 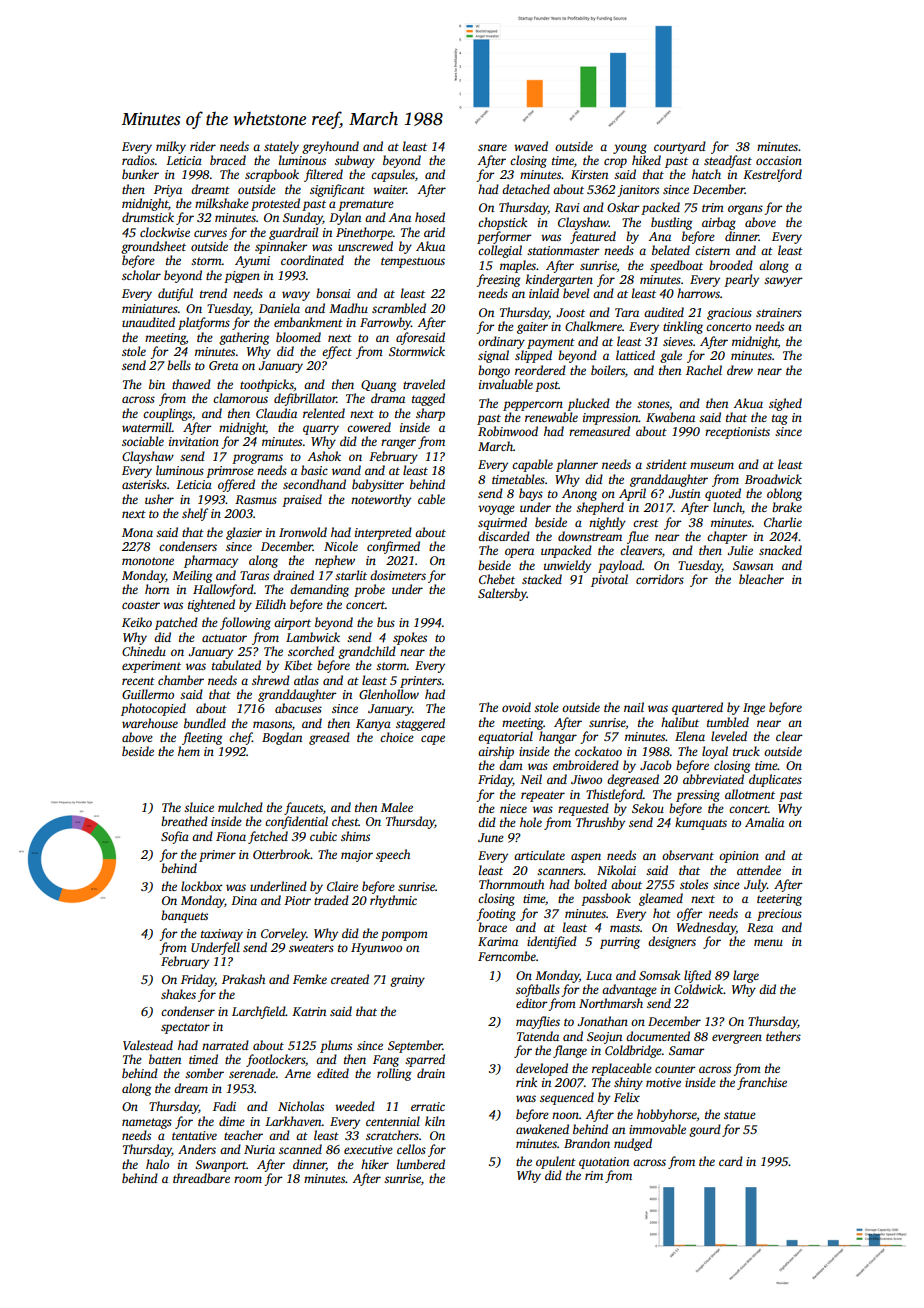 What do you see at coordinates (496, 752) in the page?
I see `airship` at bounding box center [496, 752].
